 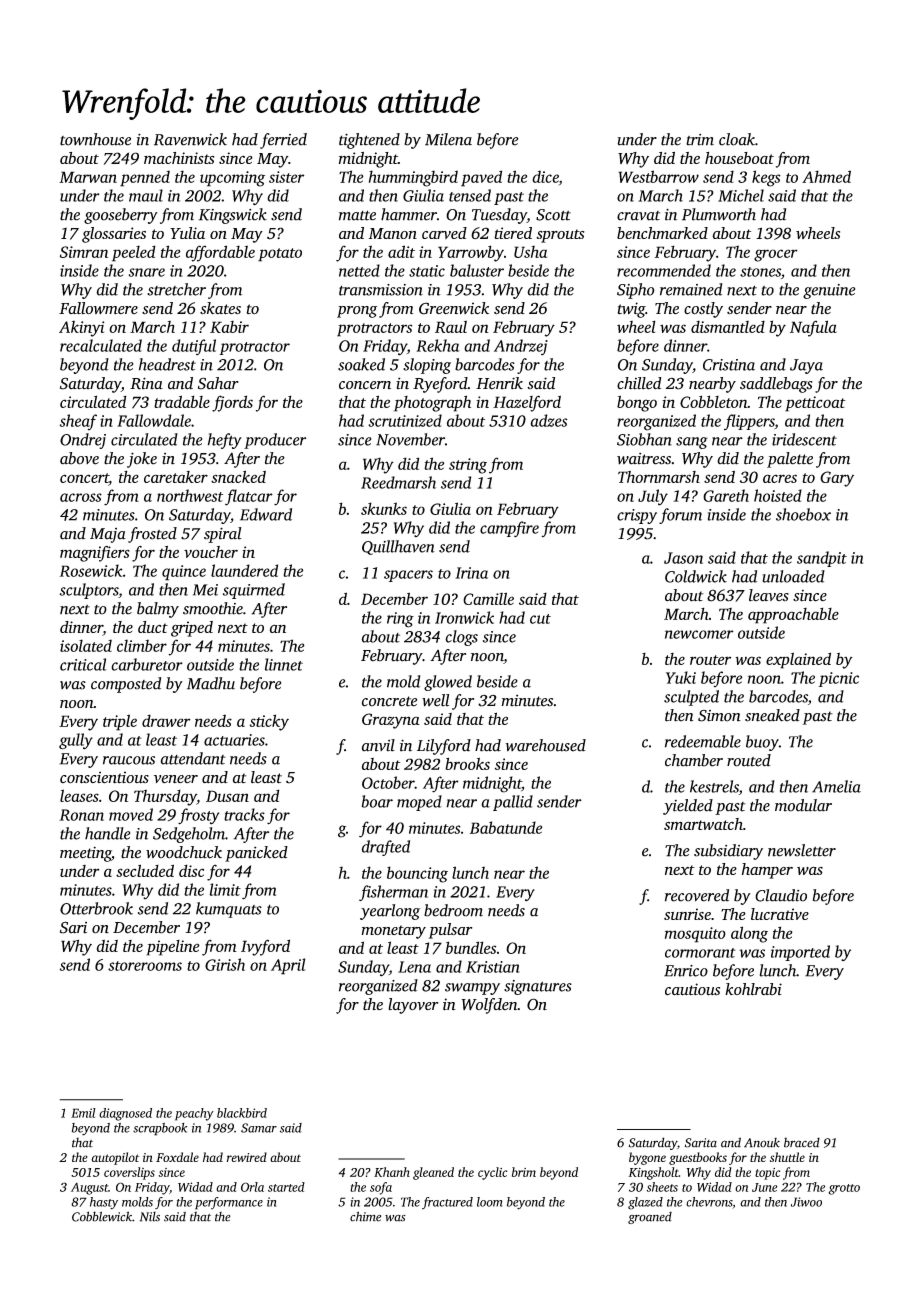 What do you see at coordinates (95, 139) in the page?
I see `townhouse` at bounding box center [95, 139].
